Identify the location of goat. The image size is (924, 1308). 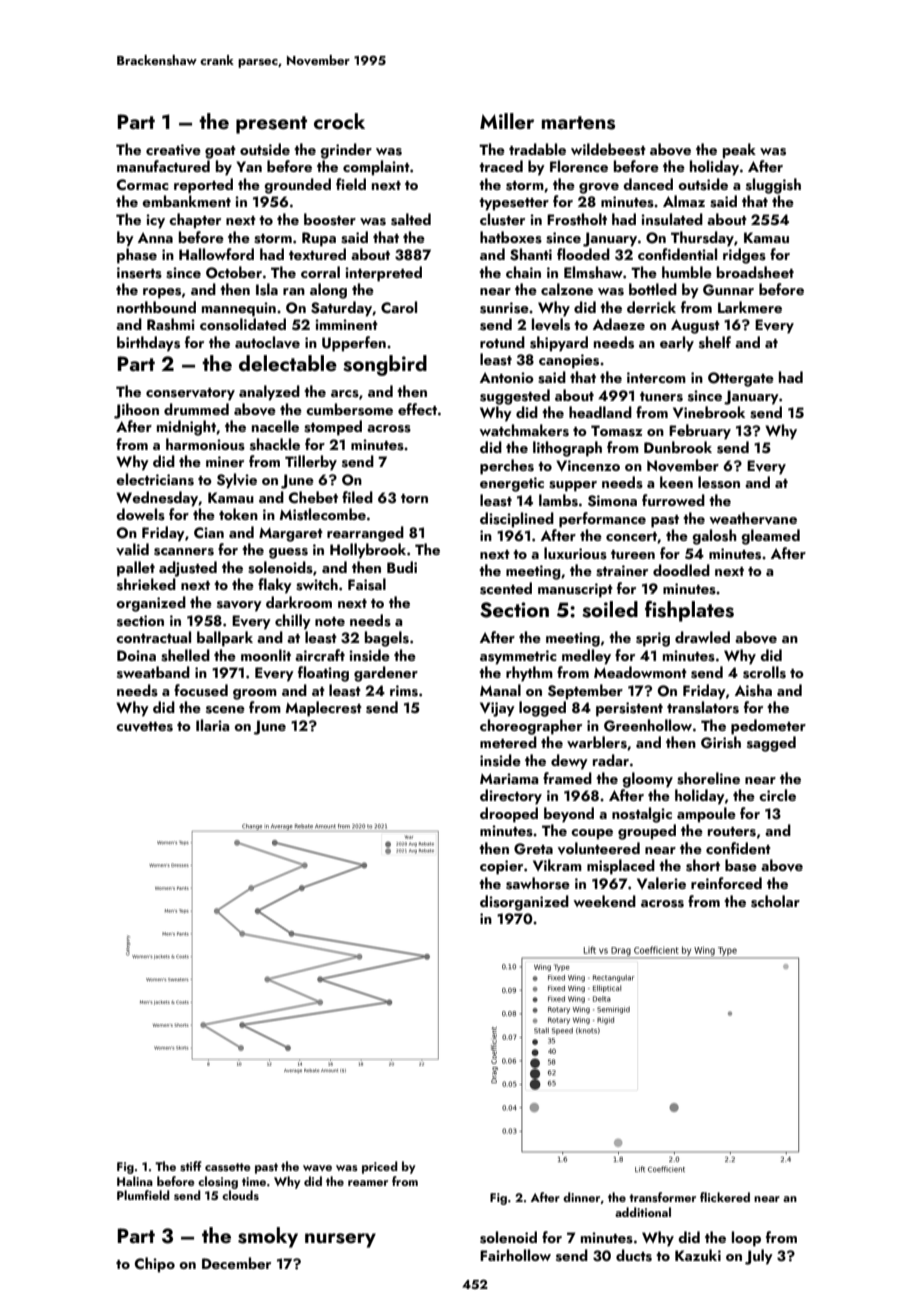
(220, 152).
